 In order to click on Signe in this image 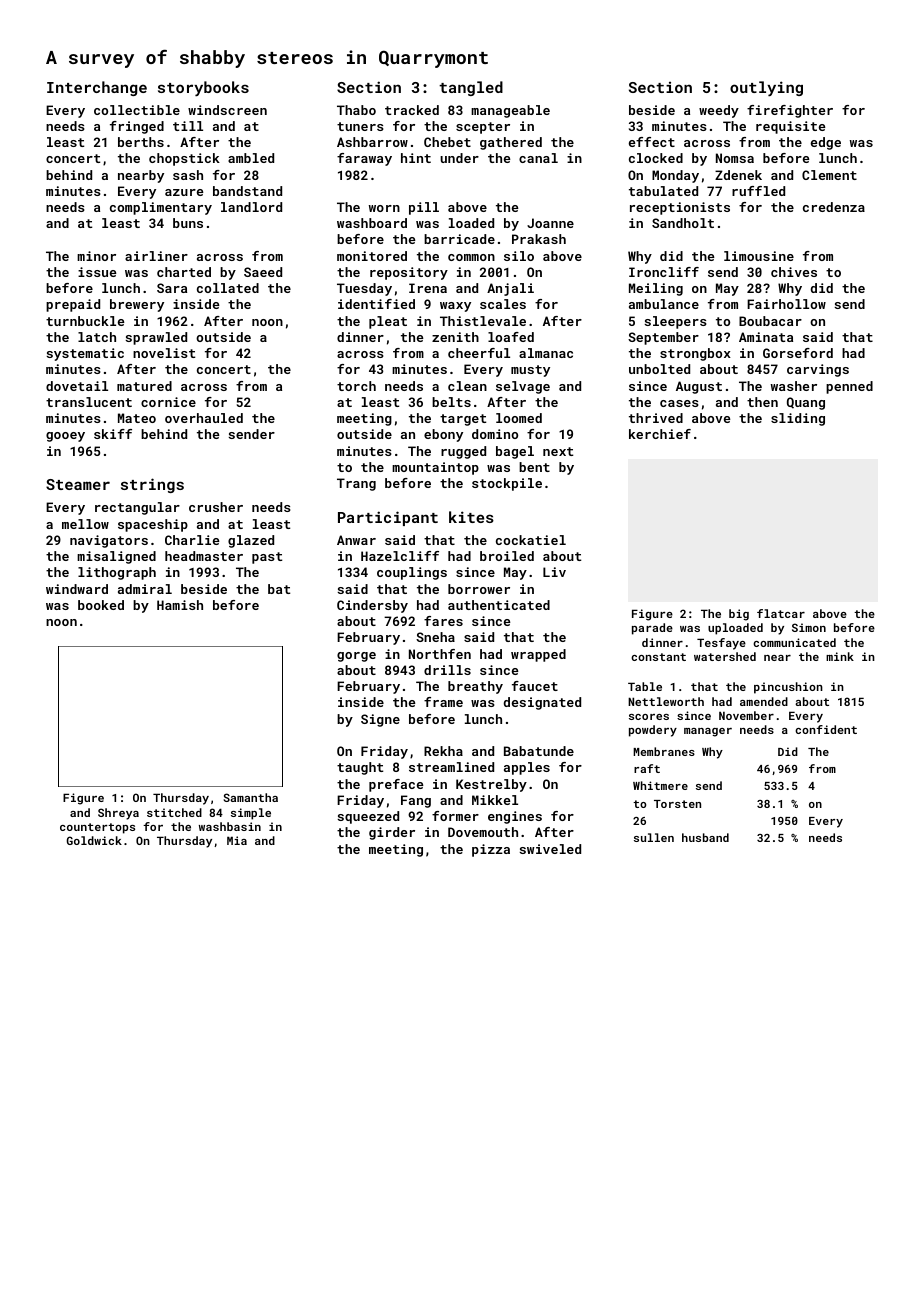, I will do `click(380, 720)`.
